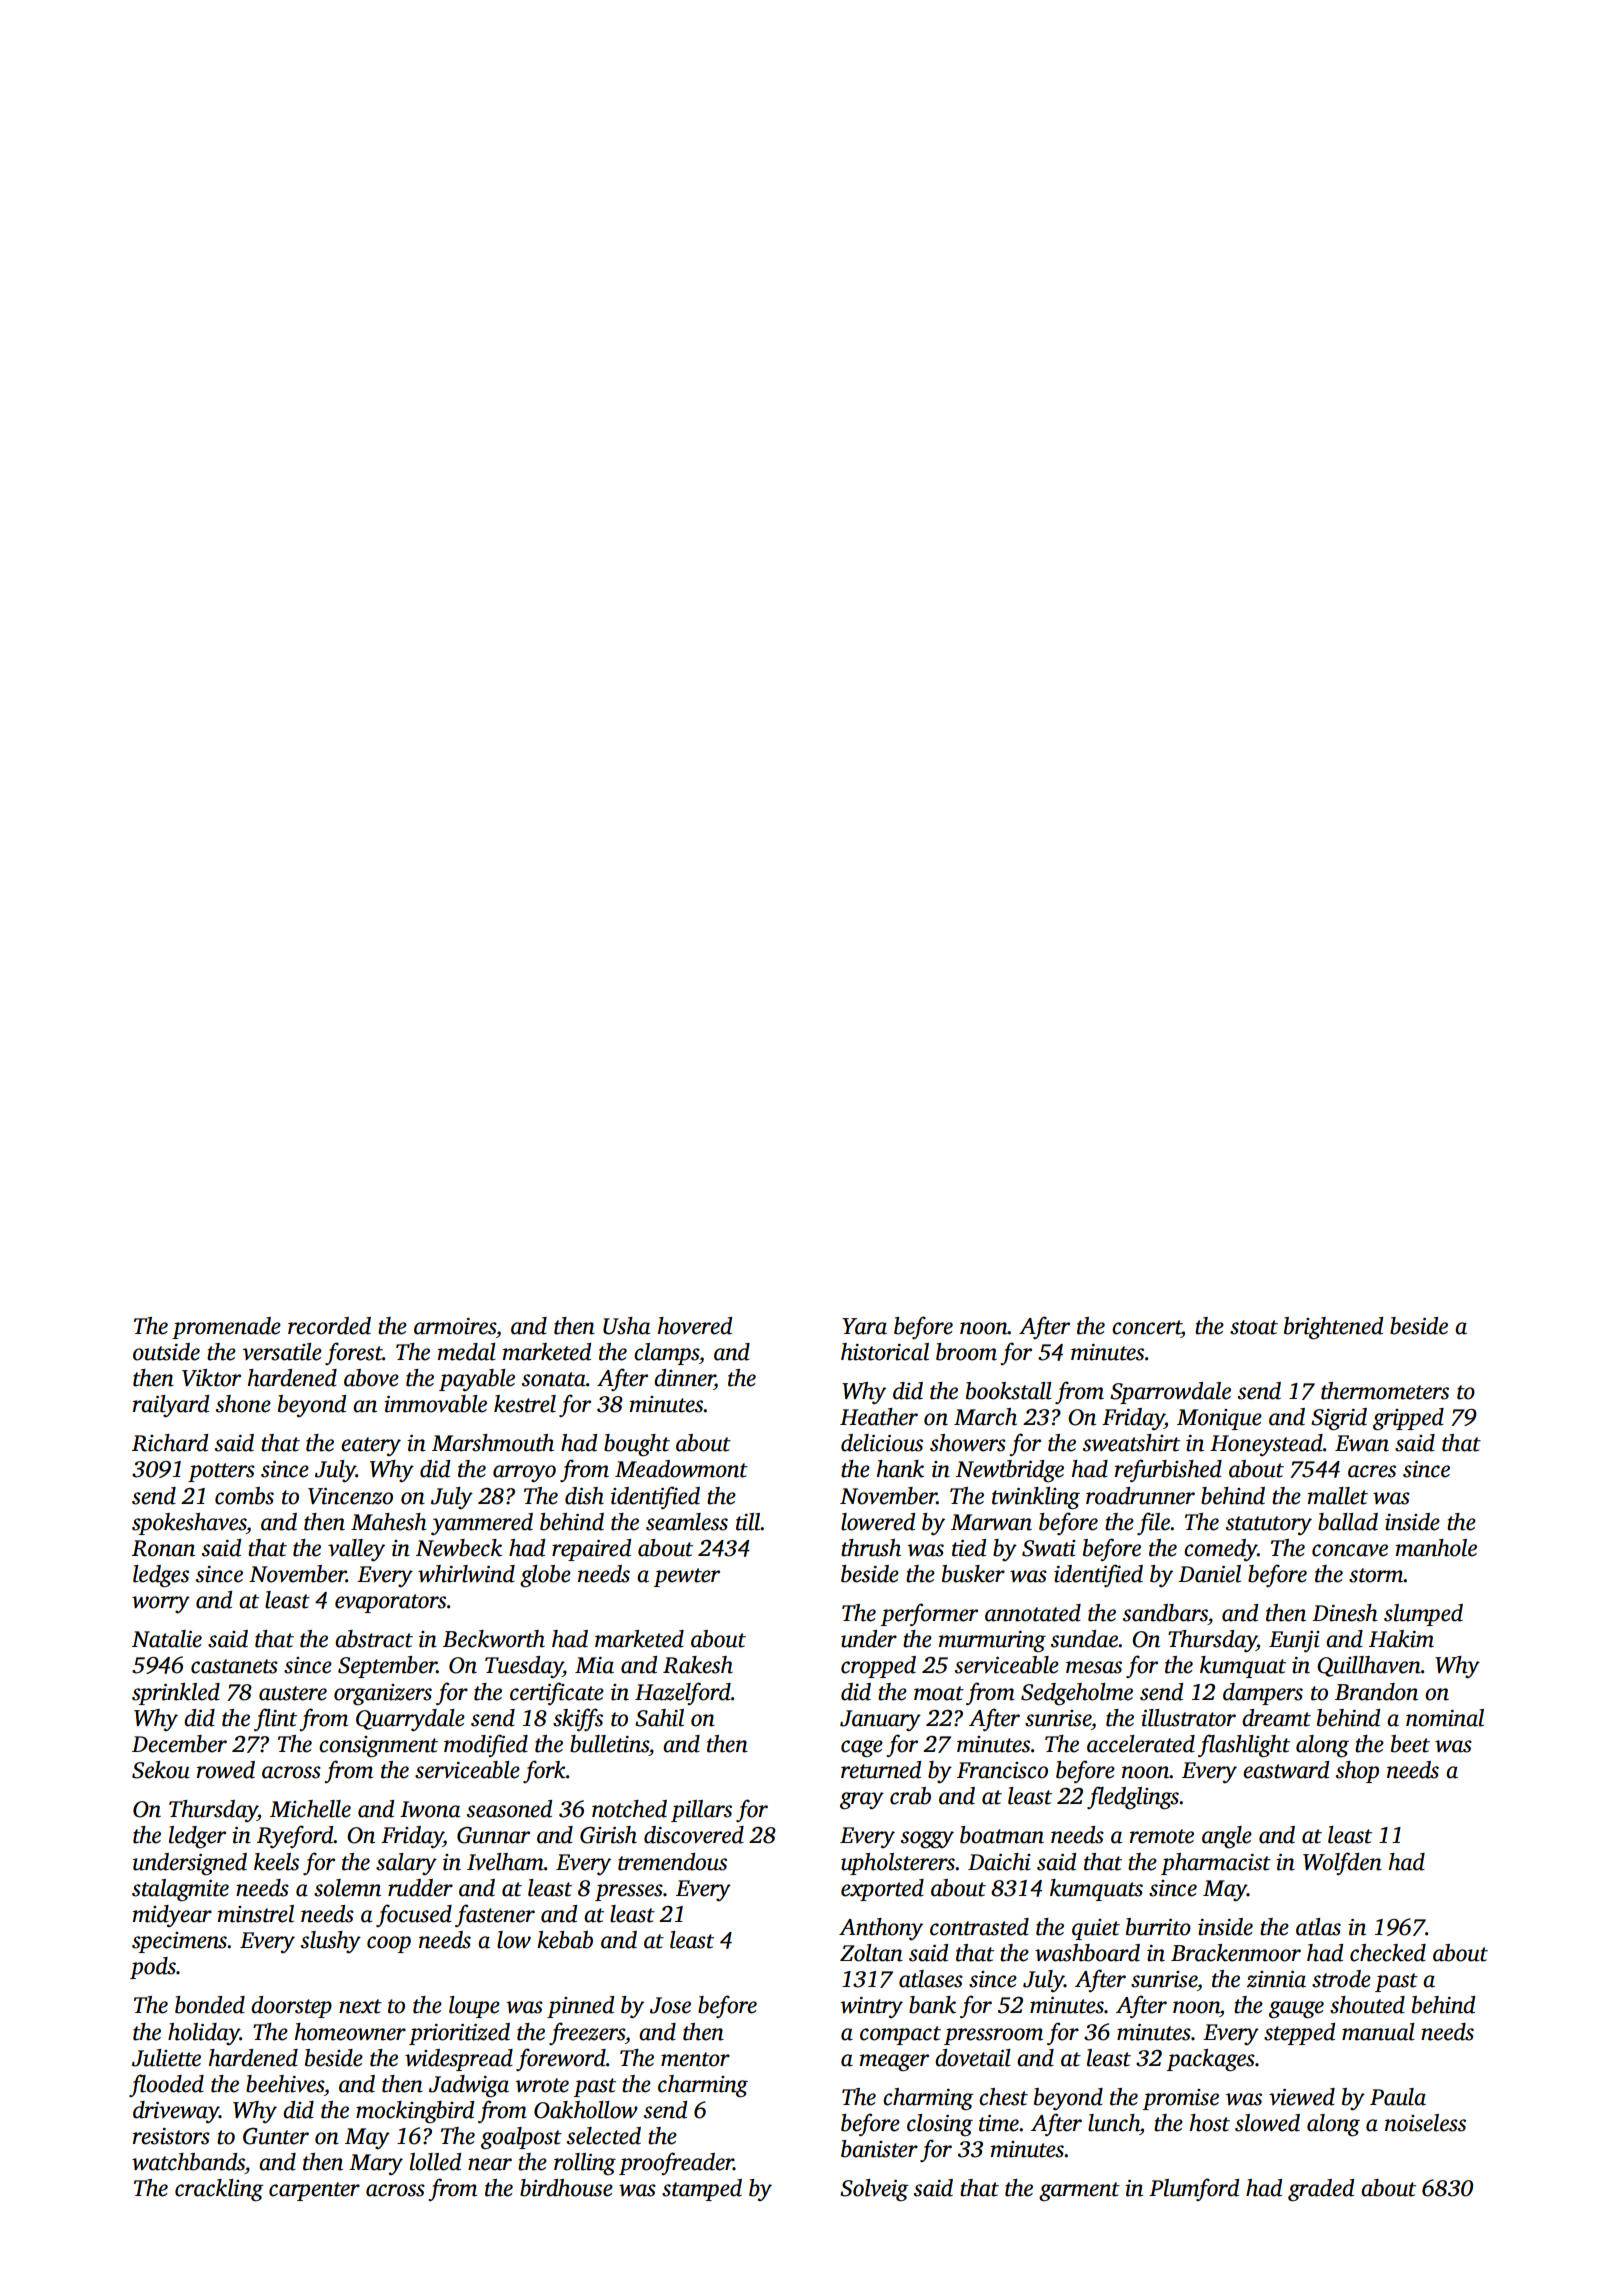 This screenshot has height=2292, width=1620. Describe the element at coordinates (291, 2007) in the screenshot. I see `doorstep` at that location.
